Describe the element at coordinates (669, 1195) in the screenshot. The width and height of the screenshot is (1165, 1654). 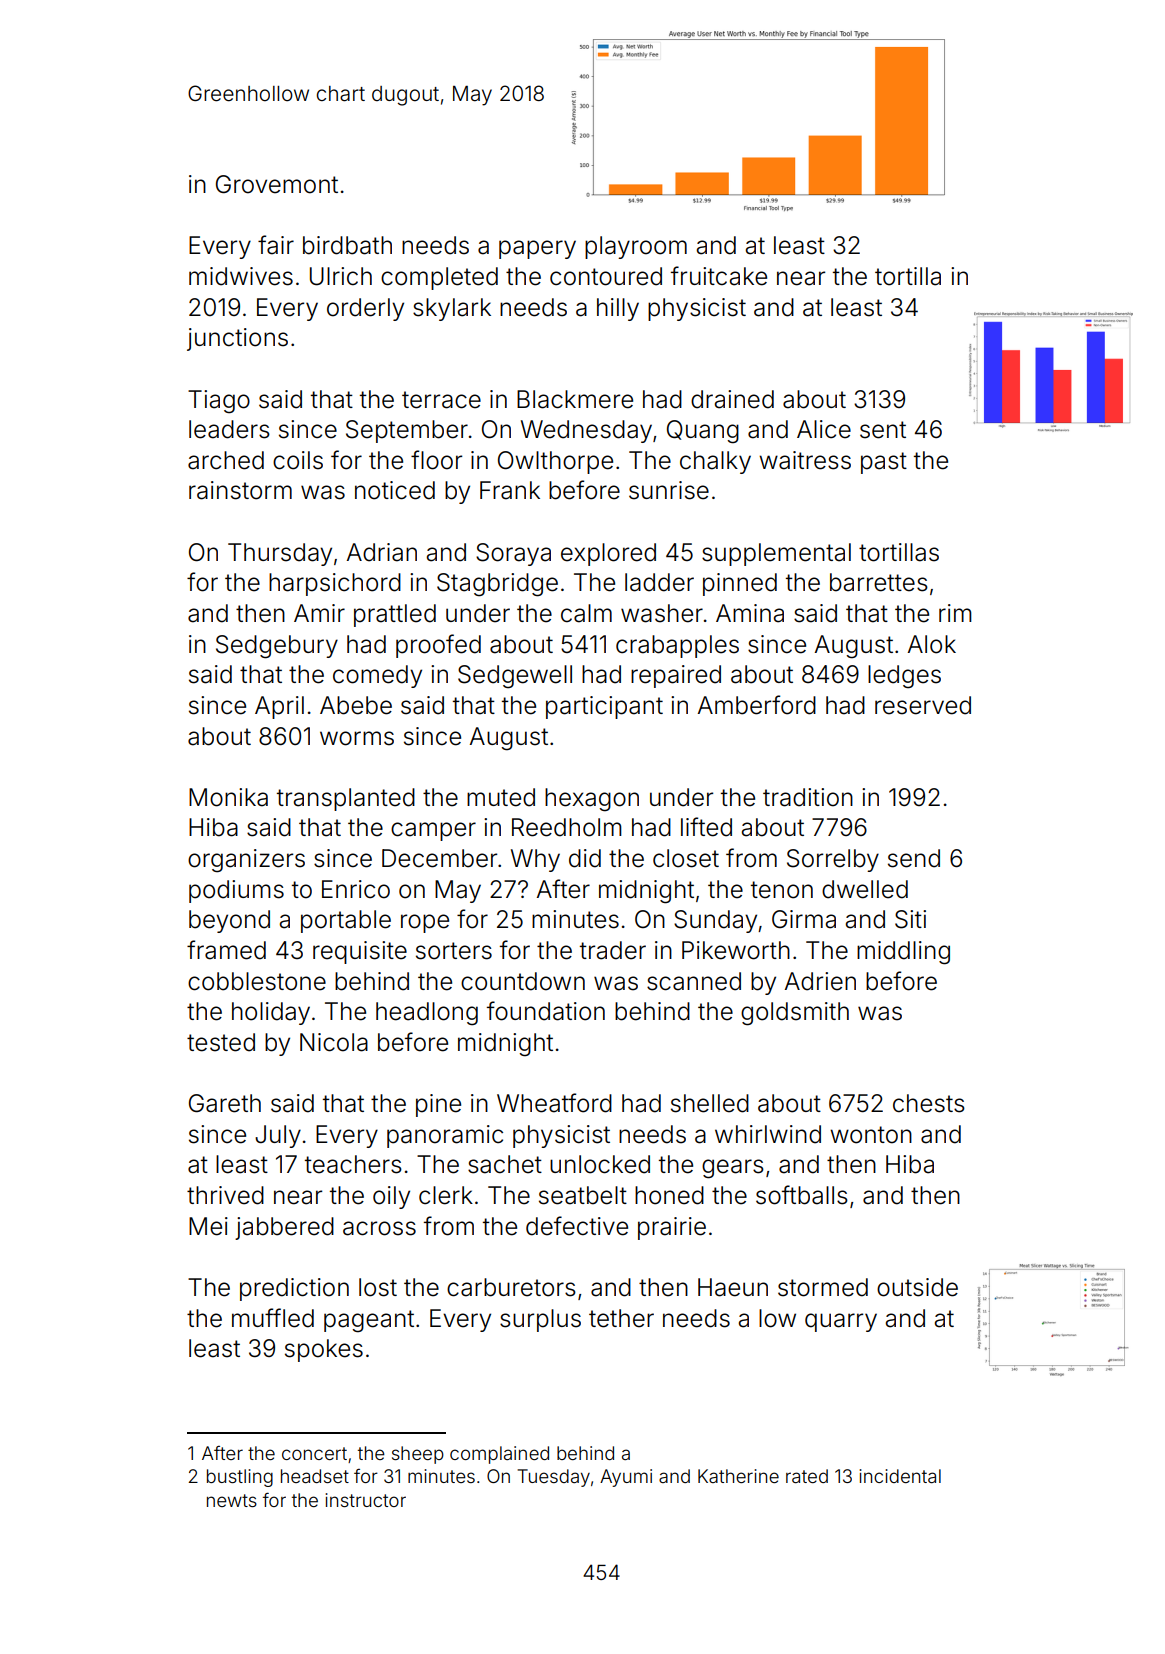
I see `honed` at that location.
